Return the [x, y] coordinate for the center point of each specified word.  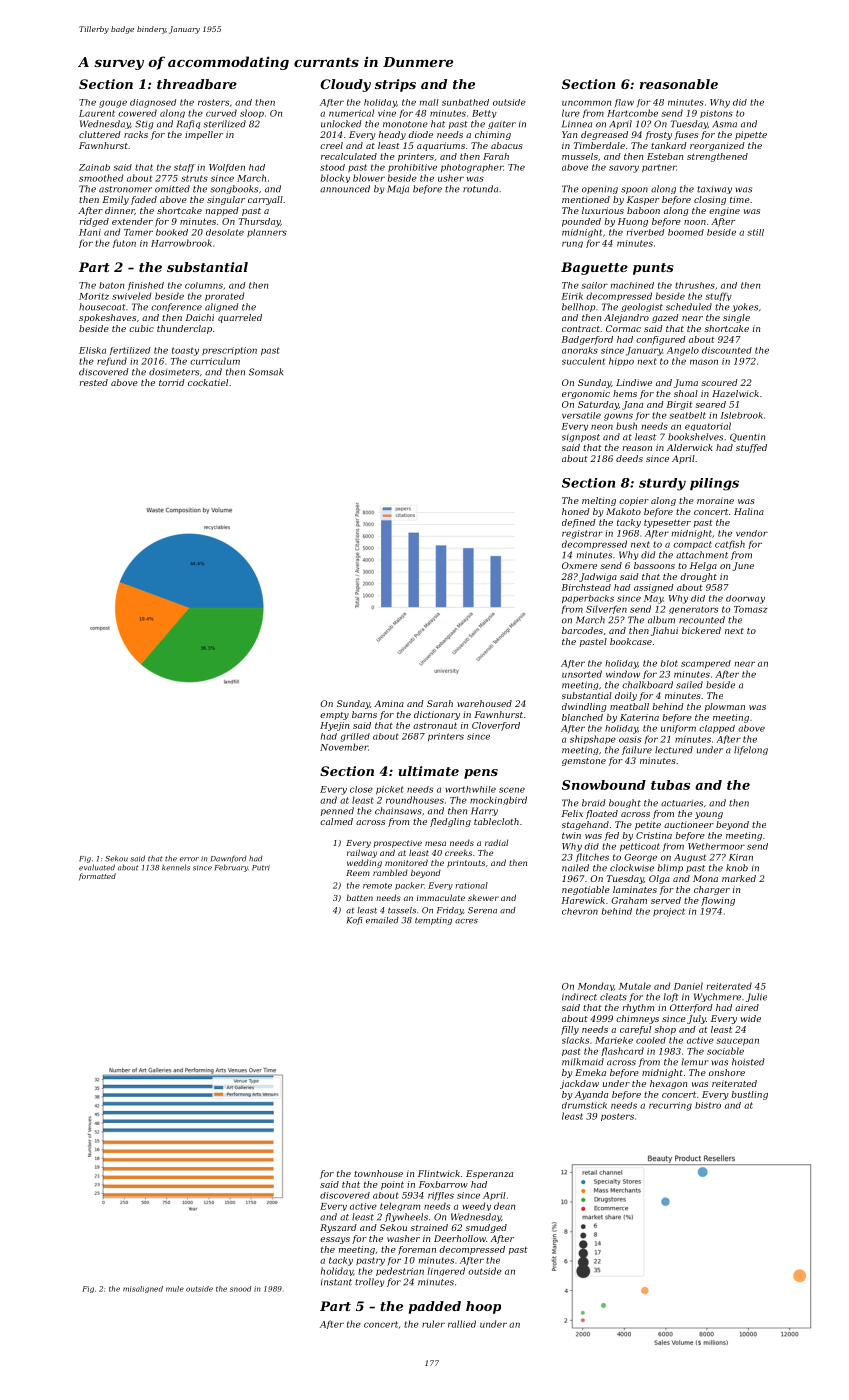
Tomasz [750, 609]
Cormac [623, 328]
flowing [718, 901]
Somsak [266, 372]
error [189, 859]
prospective [398, 844]
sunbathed [465, 102]
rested [93, 382]
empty [334, 716]
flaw [624, 103]
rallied [462, 1324]
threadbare [197, 84]
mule [175, 1289]
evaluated [97, 867]
